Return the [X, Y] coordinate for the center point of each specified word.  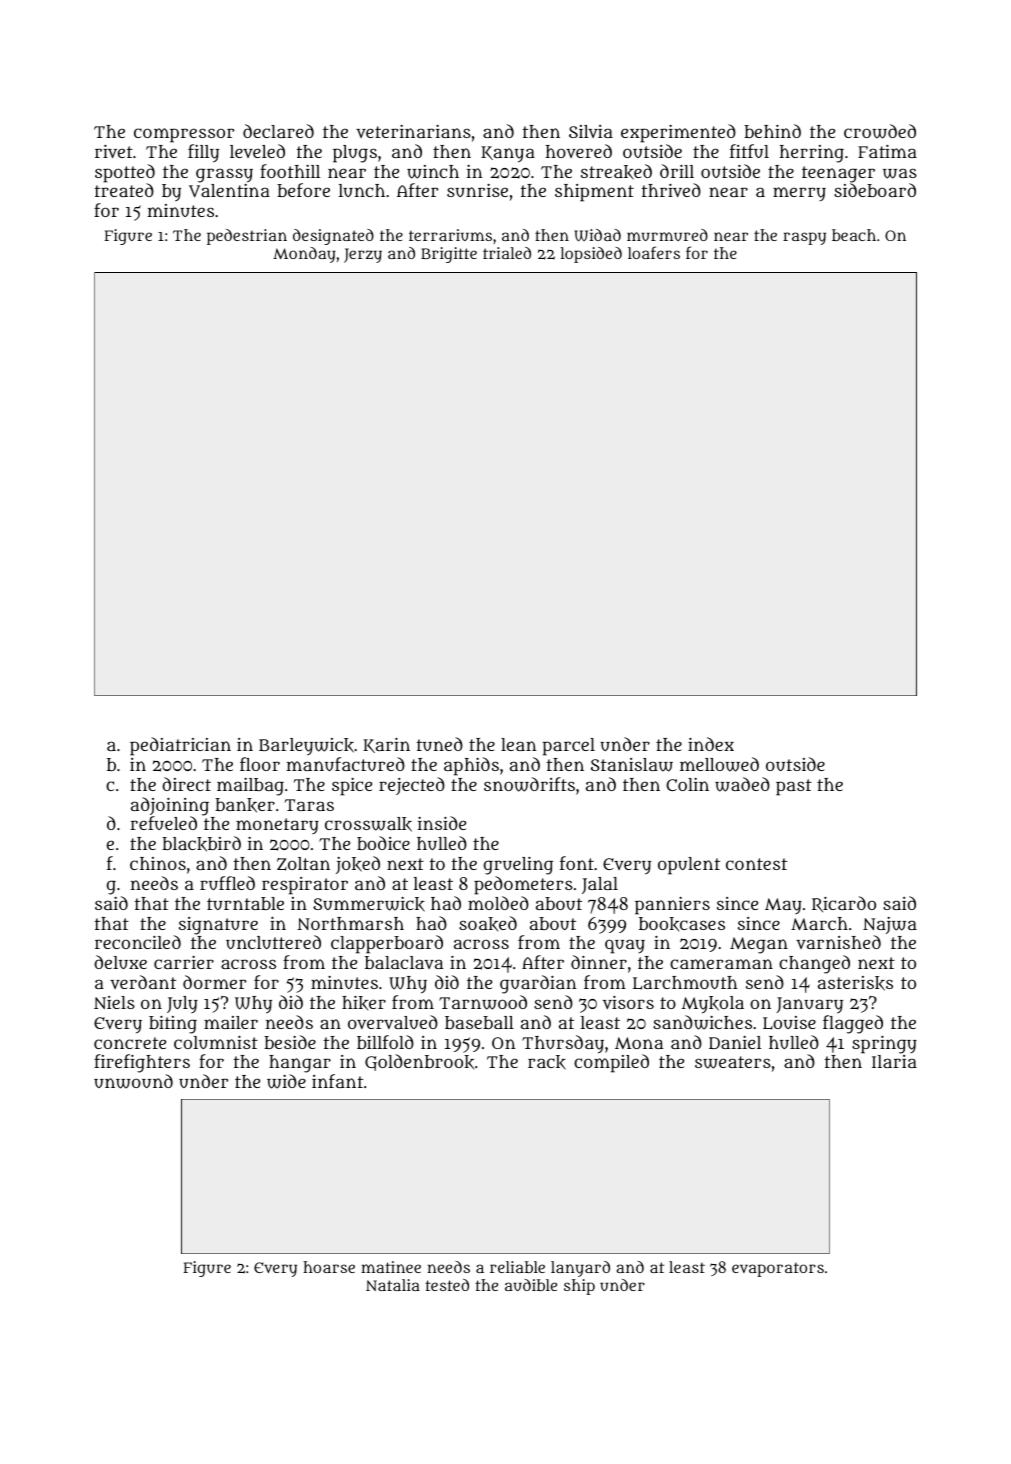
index [711, 744]
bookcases [682, 924]
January [809, 1005]
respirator [305, 886]
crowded [880, 131]
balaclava [404, 962]
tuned [440, 744]
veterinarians [413, 131]
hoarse [329, 1267]
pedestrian [247, 237]
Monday [304, 255]
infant [337, 1081]
